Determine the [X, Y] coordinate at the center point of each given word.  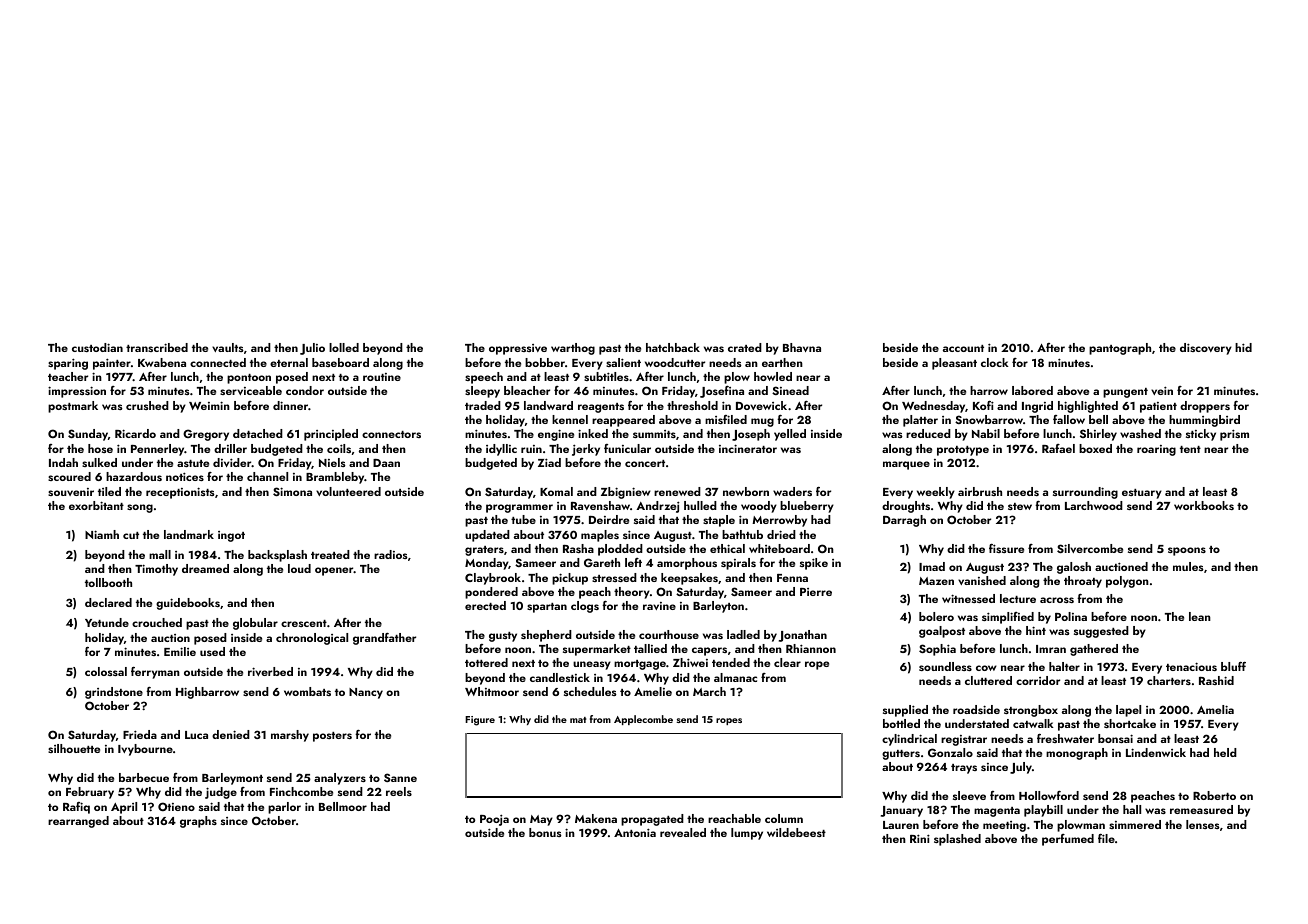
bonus [545, 832]
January [902, 811]
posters [332, 737]
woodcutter [675, 362]
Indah [63, 462]
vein [1162, 390]
